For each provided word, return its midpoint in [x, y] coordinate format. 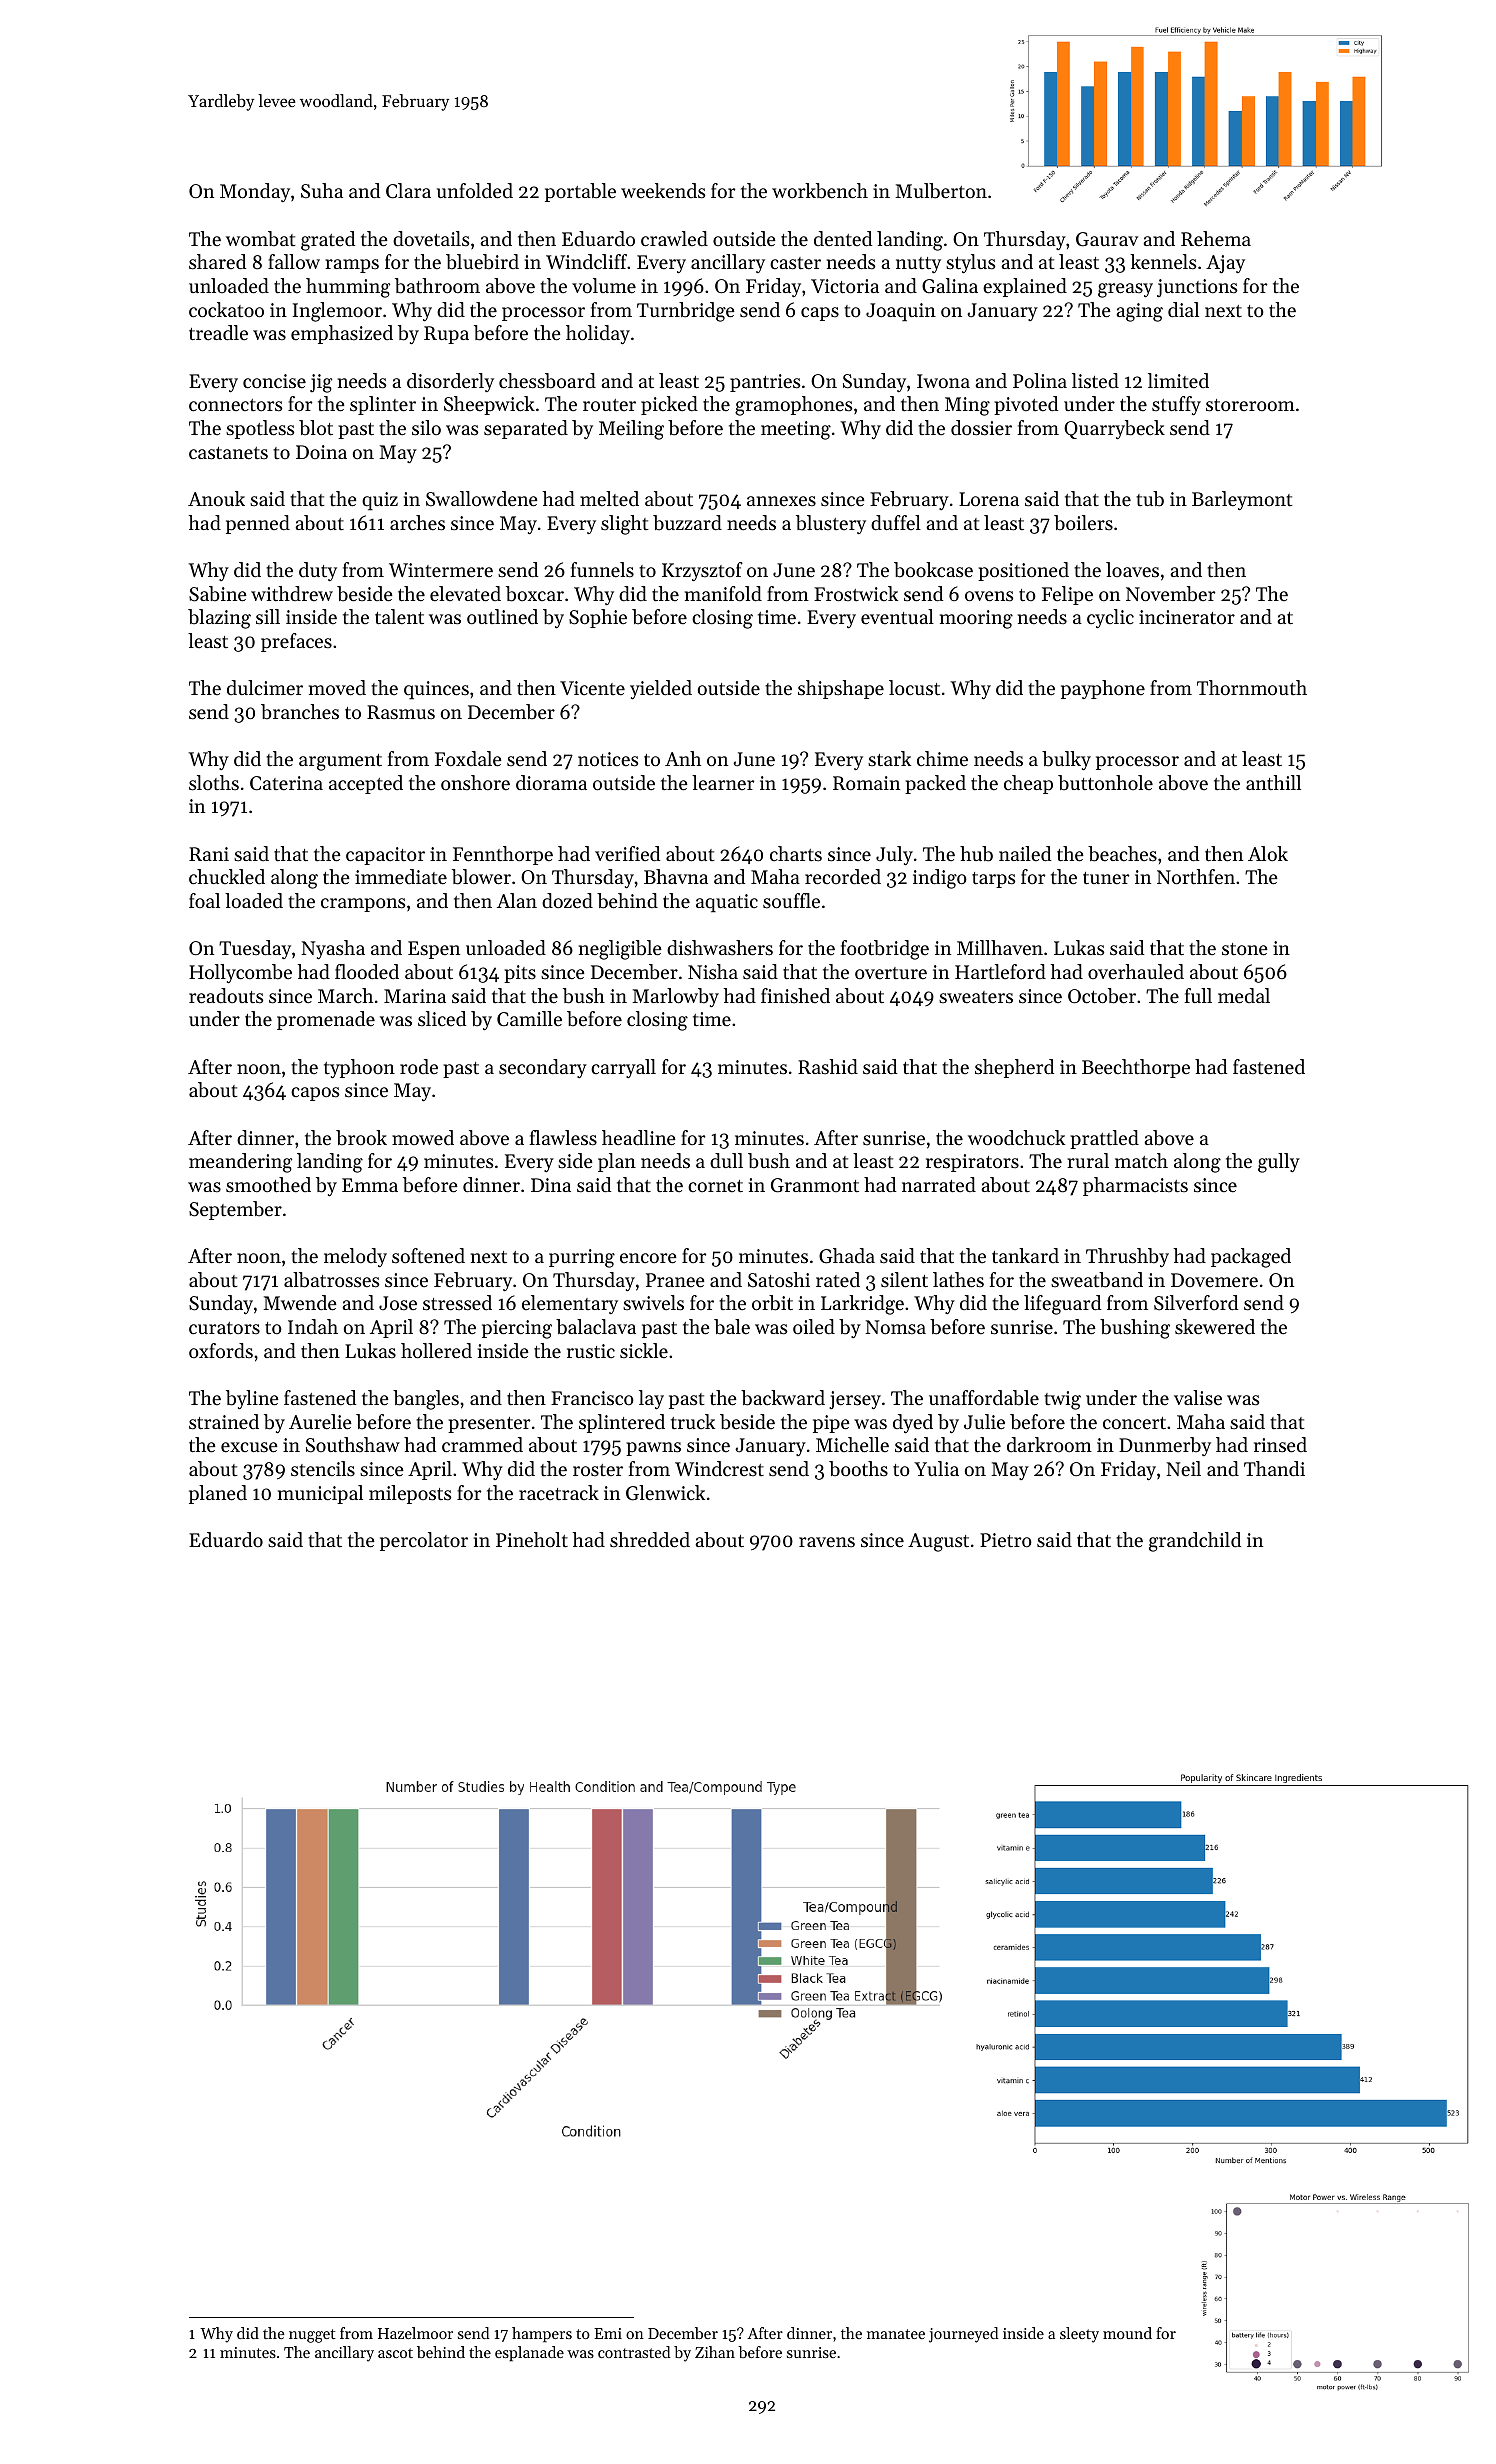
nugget [312, 2336]
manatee [896, 2334]
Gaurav [1107, 239]
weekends [663, 191]
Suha [322, 191]
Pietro [1006, 1540]
